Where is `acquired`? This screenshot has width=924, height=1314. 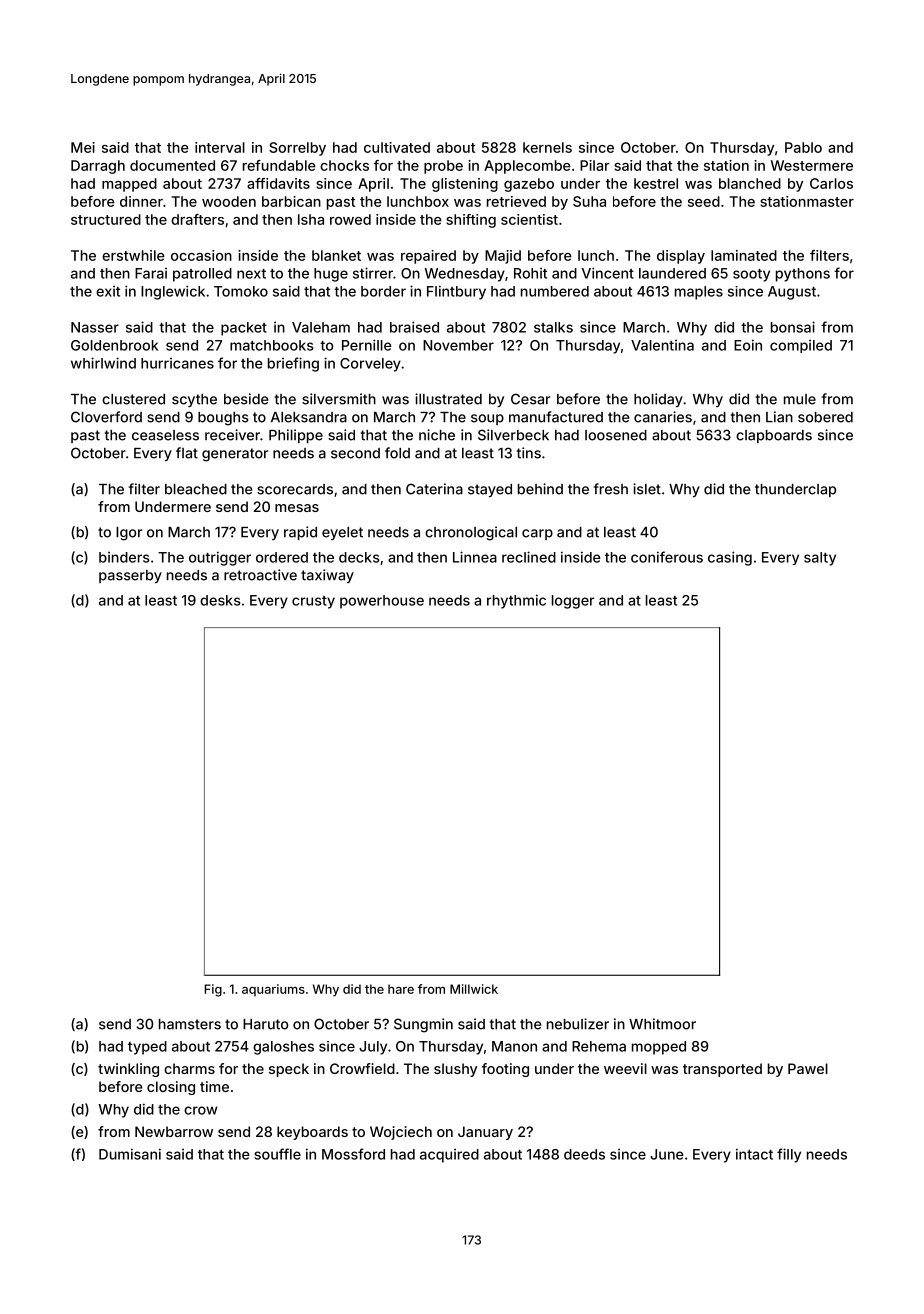 acquired is located at coordinates (449, 1156).
